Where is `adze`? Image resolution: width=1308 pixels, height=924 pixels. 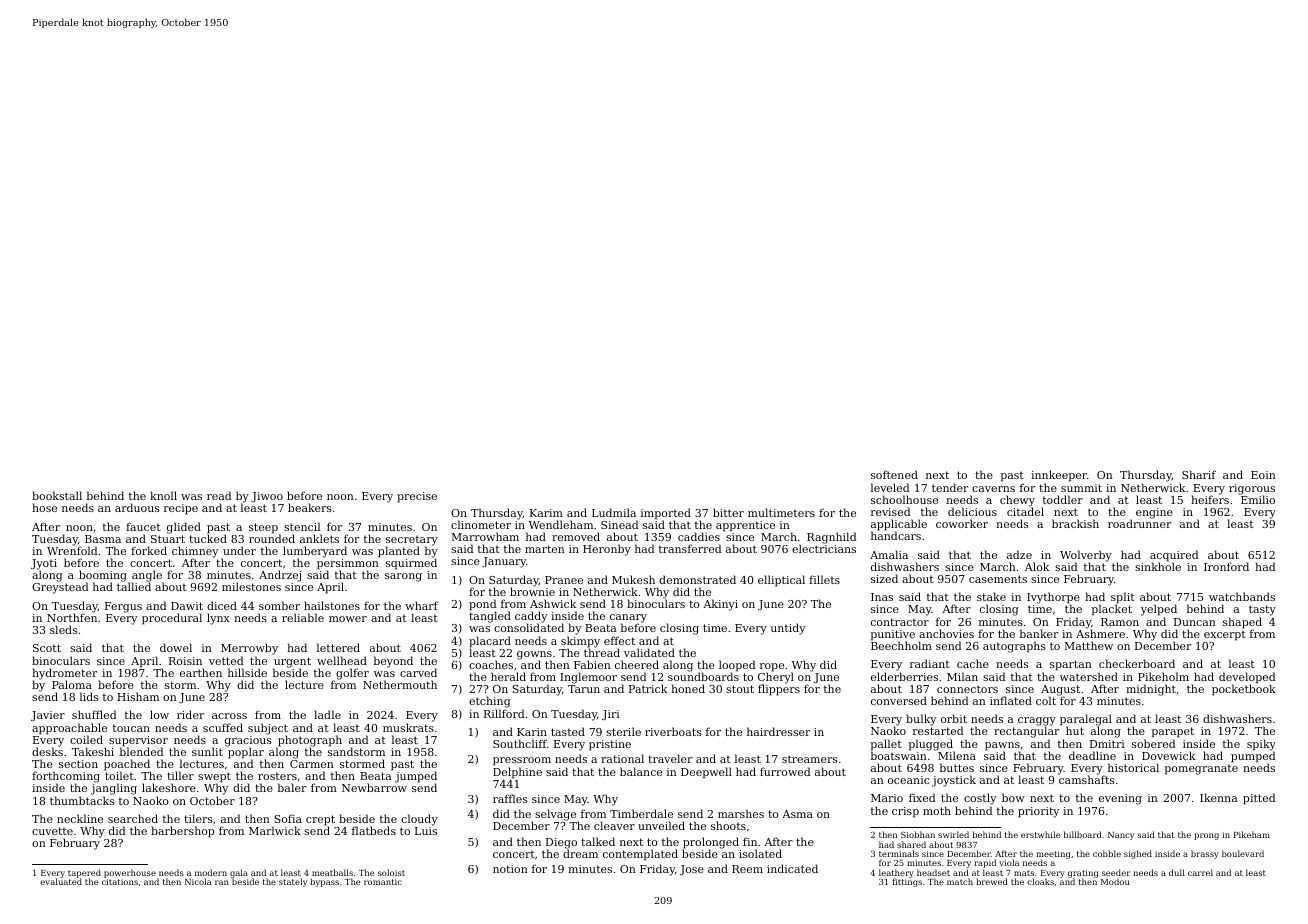
adze is located at coordinates (1019, 554).
